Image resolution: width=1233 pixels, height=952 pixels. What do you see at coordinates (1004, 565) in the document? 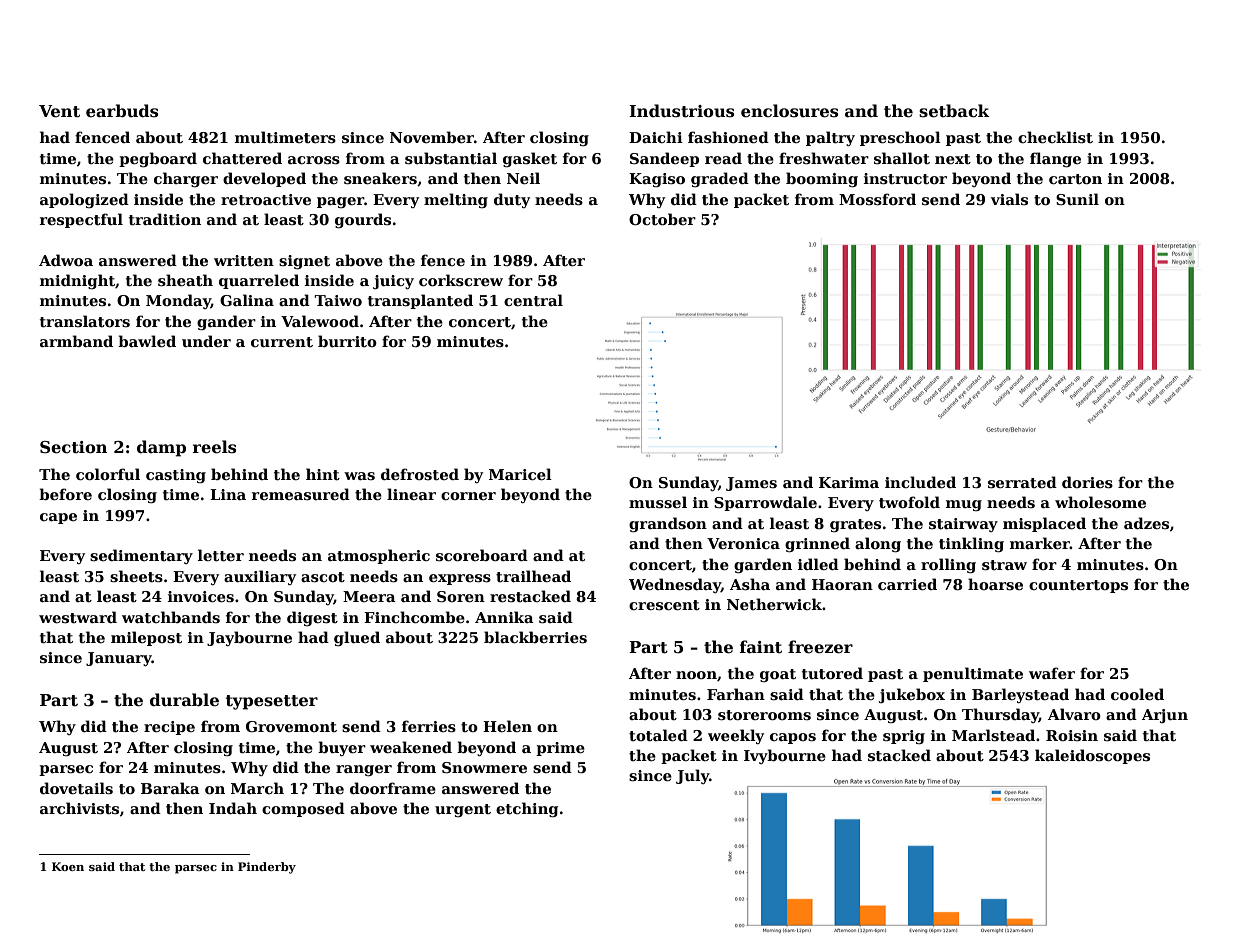
I see `straw` at bounding box center [1004, 565].
